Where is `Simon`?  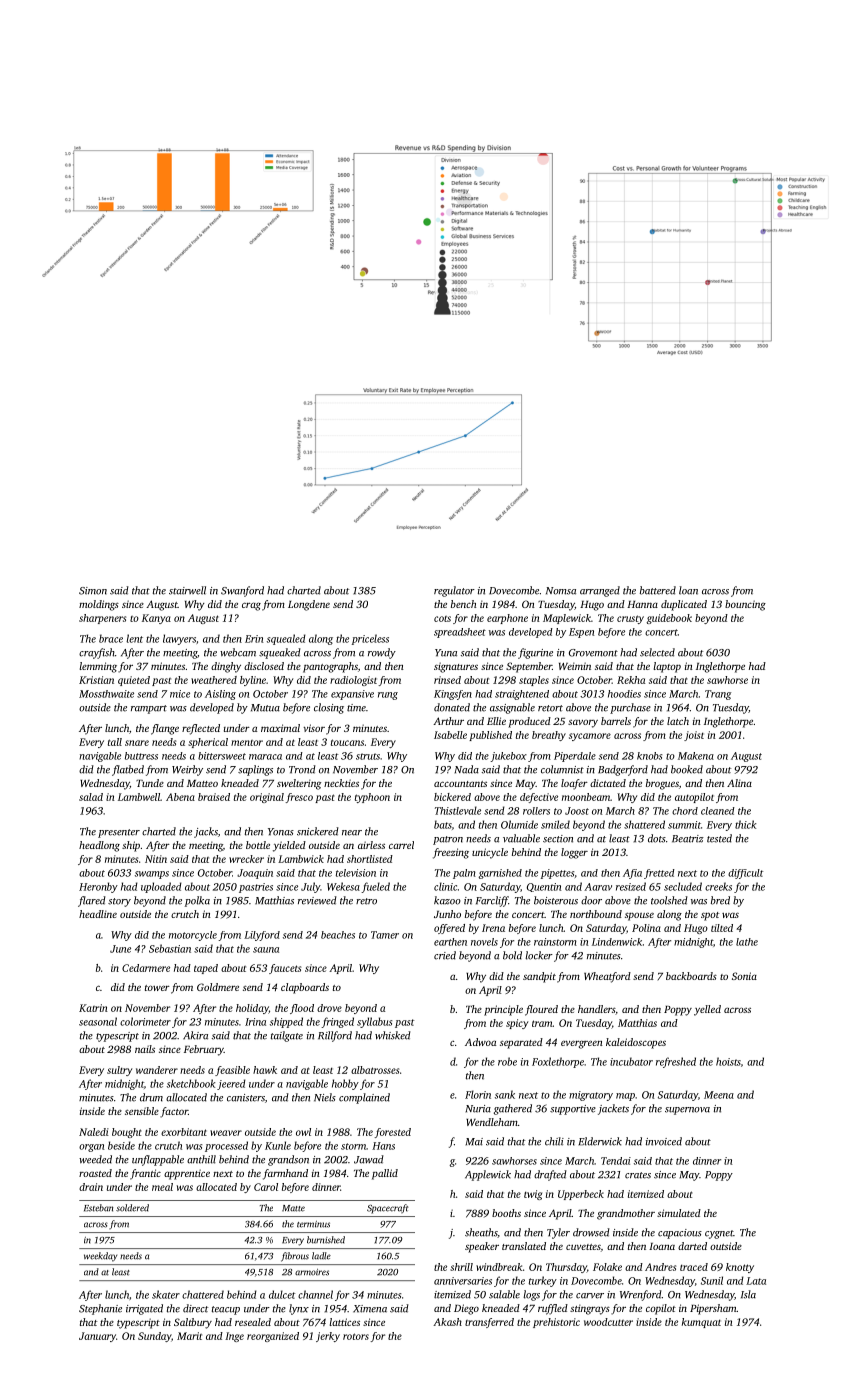 Simon is located at coordinates (93, 591).
